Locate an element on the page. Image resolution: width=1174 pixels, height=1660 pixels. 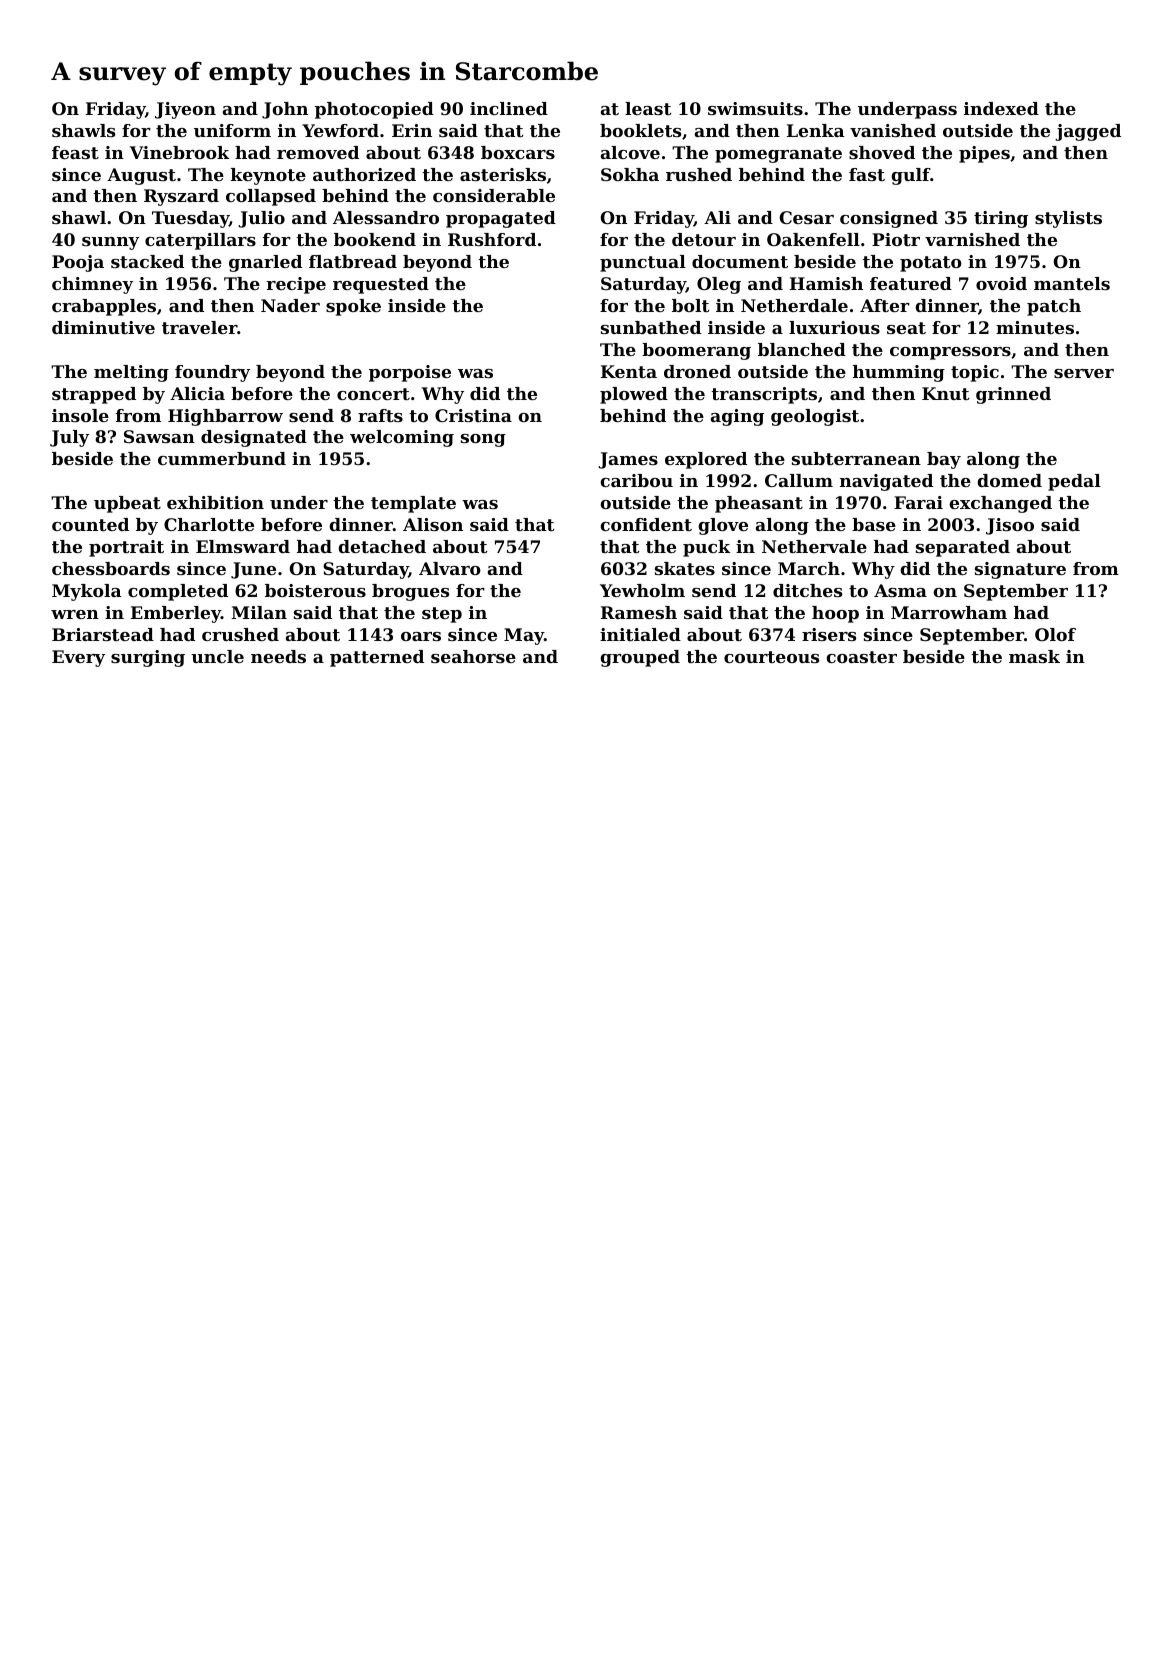
Milan is located at coordinates (259, 612).
